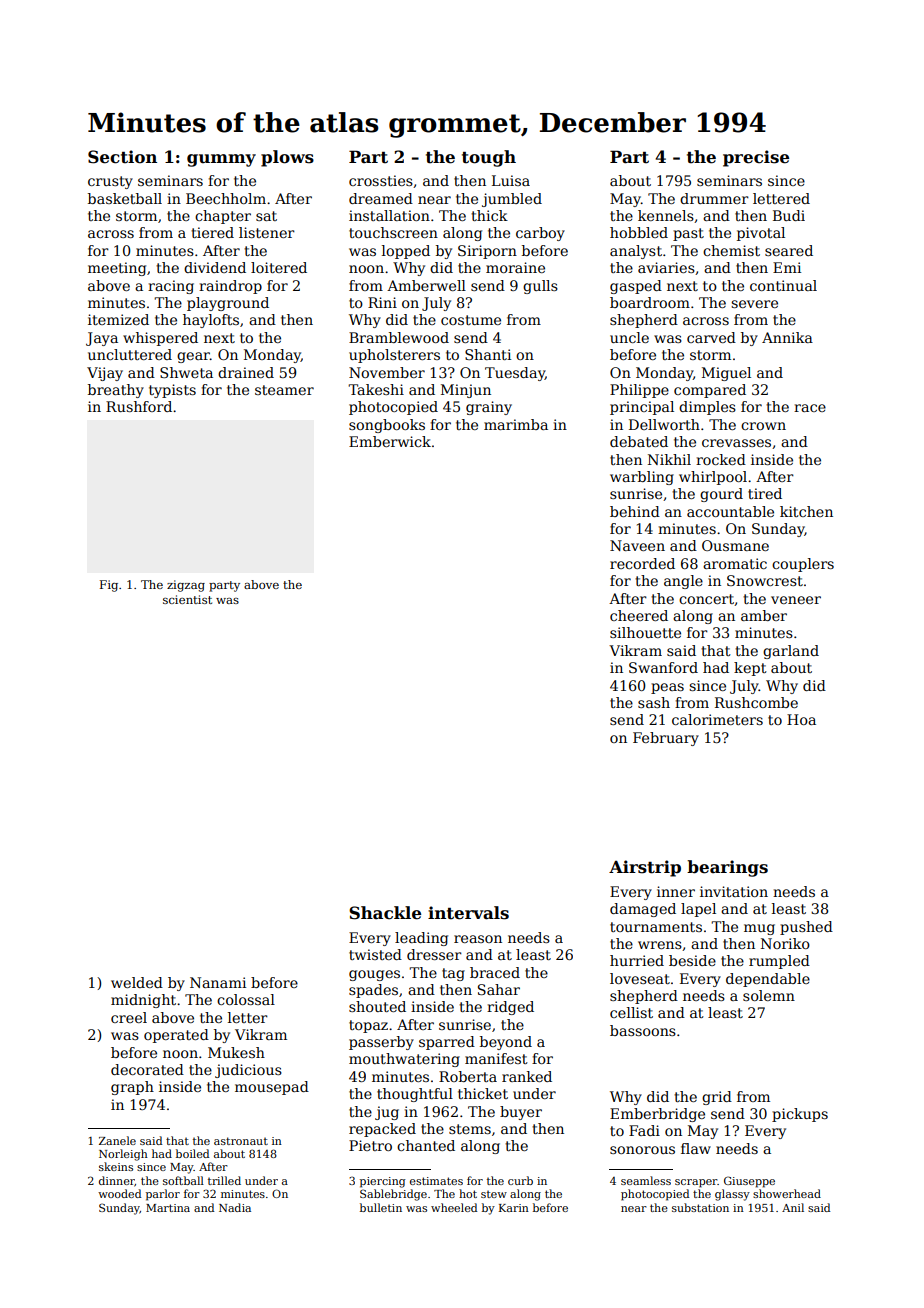 The height and width of the screenshot is (1308, 924). What do you see at coordinates (793, 1207) in the screenshot?
I see `Anil` at bounding box center [793, 1207].
